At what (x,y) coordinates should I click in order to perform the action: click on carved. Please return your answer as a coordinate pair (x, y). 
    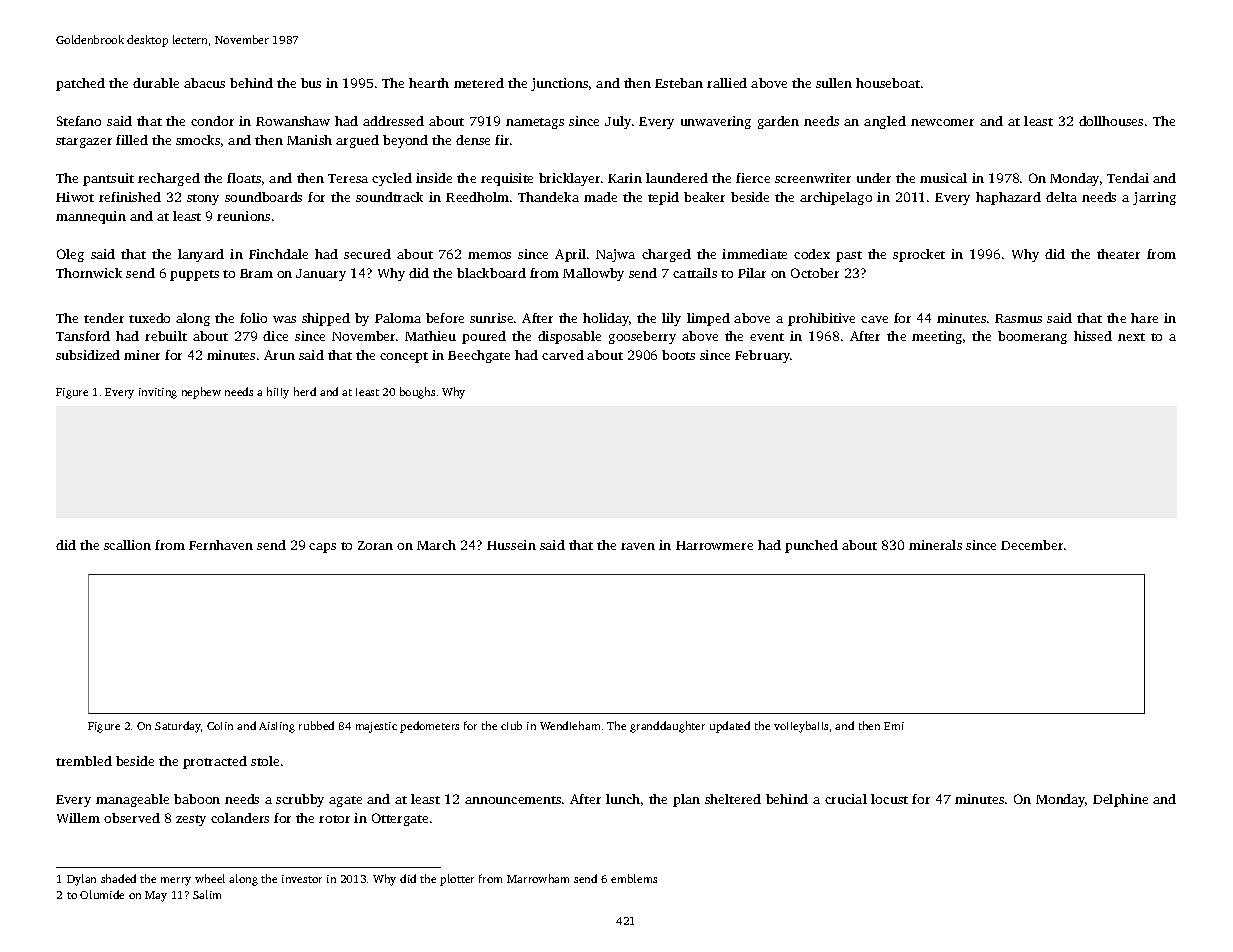
    Looking at the image, I should click on (563, 355).
